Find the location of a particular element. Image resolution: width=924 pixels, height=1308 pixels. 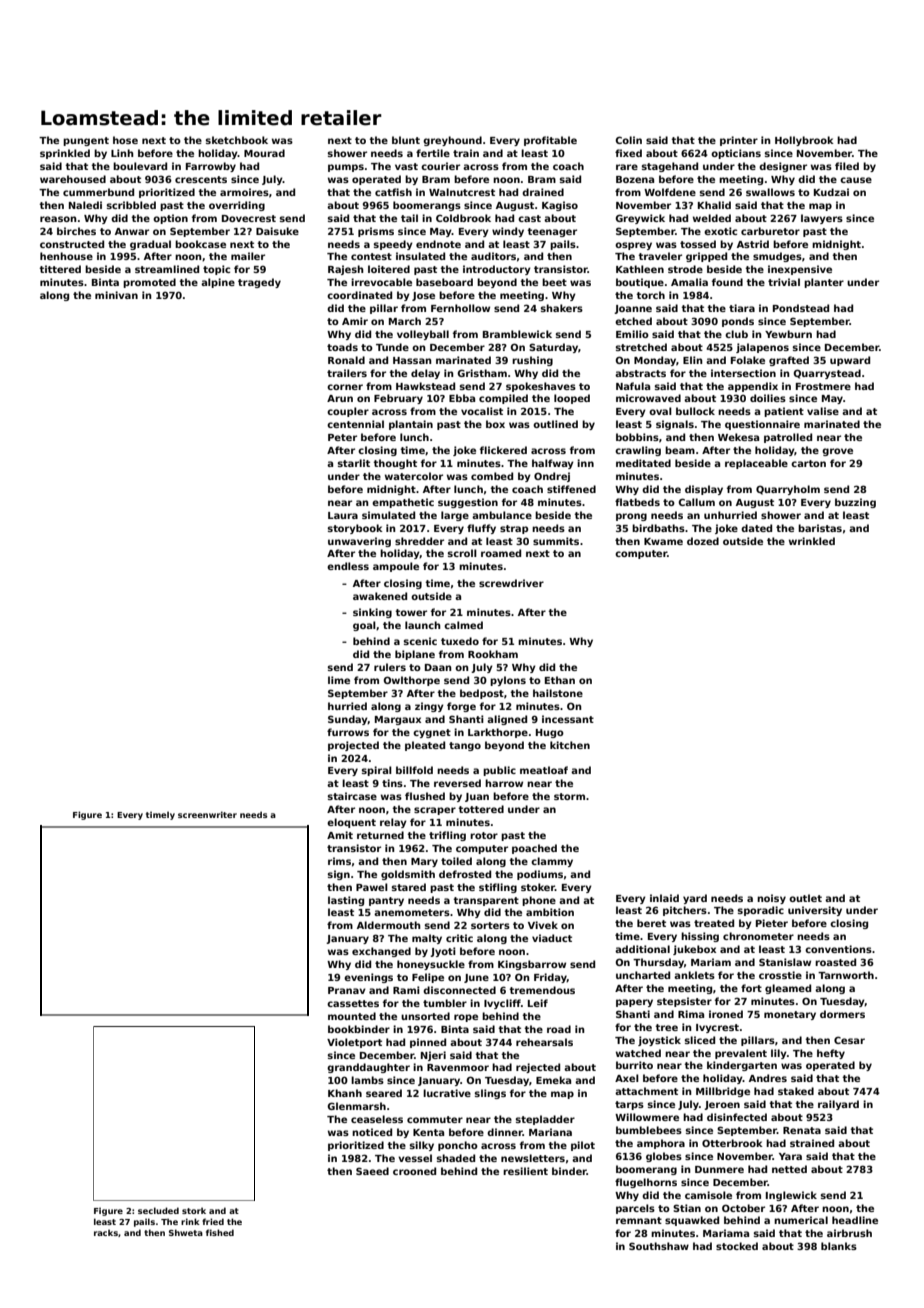

aligned is located at coordinates (507, 720).
